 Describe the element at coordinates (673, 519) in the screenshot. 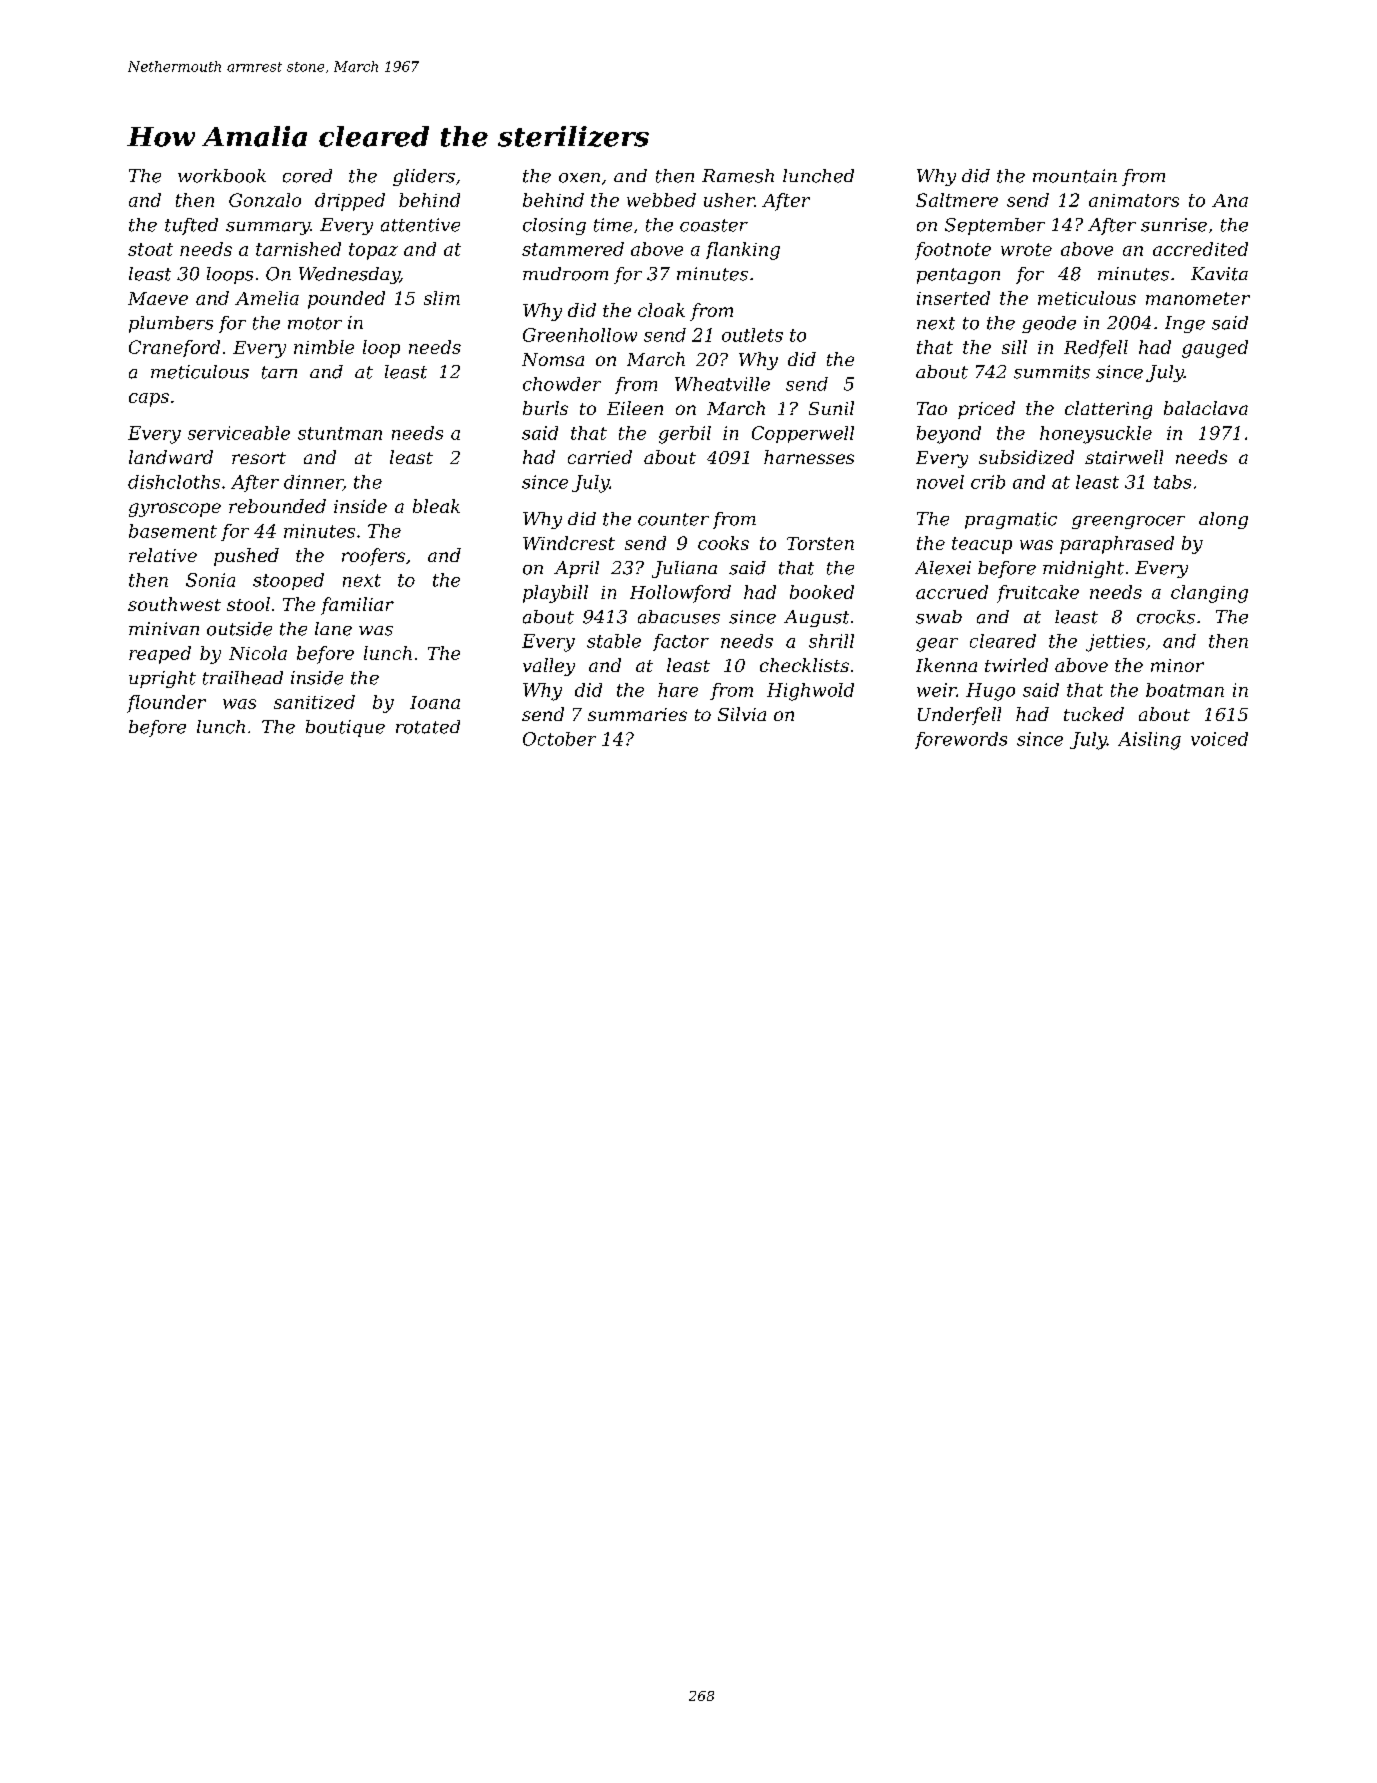

I see `counter` at that location.
